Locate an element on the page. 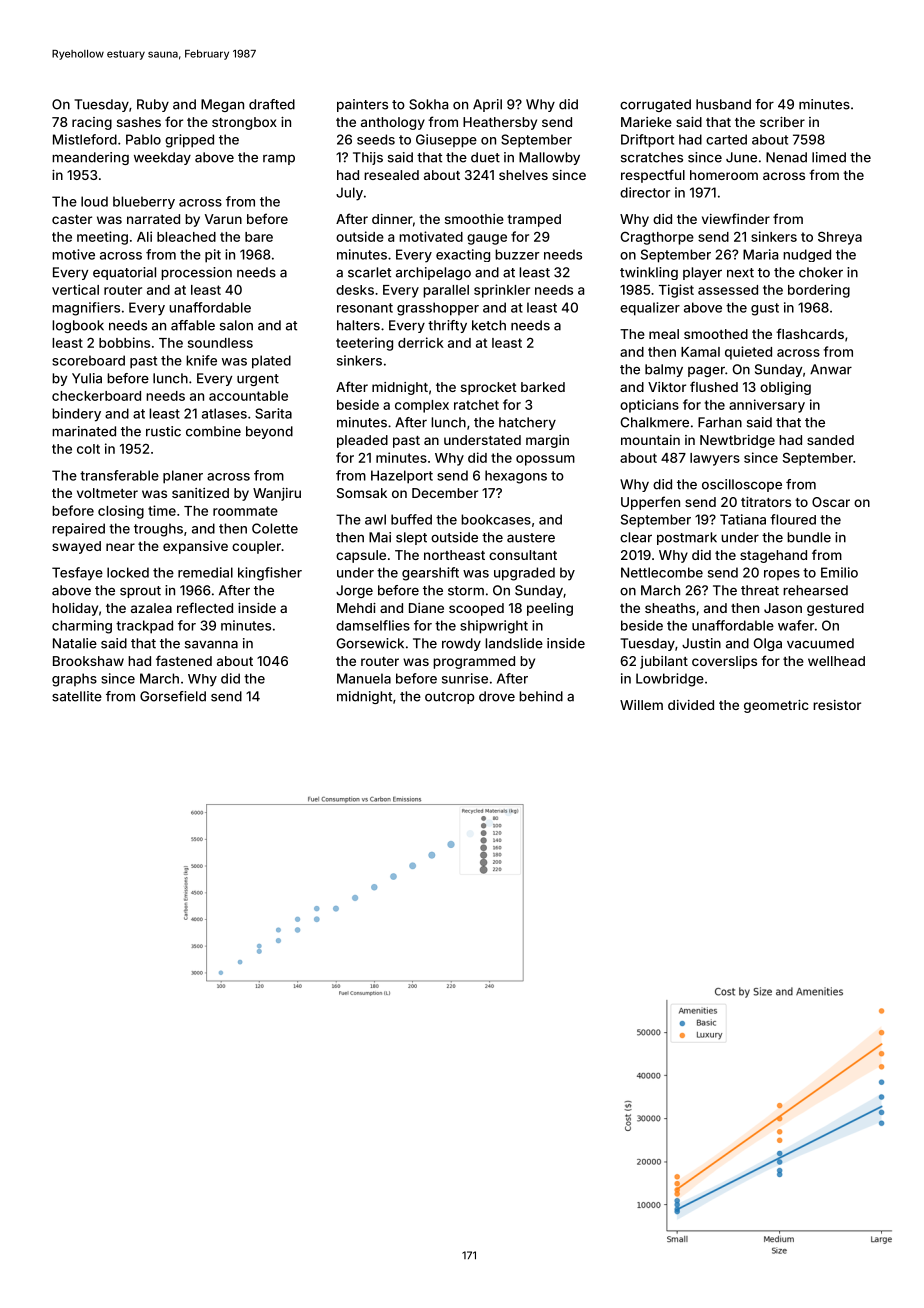 Image resolution: width=924 pixels, height=1308 pixels. flashcards is located at coordinates (810, 333).
